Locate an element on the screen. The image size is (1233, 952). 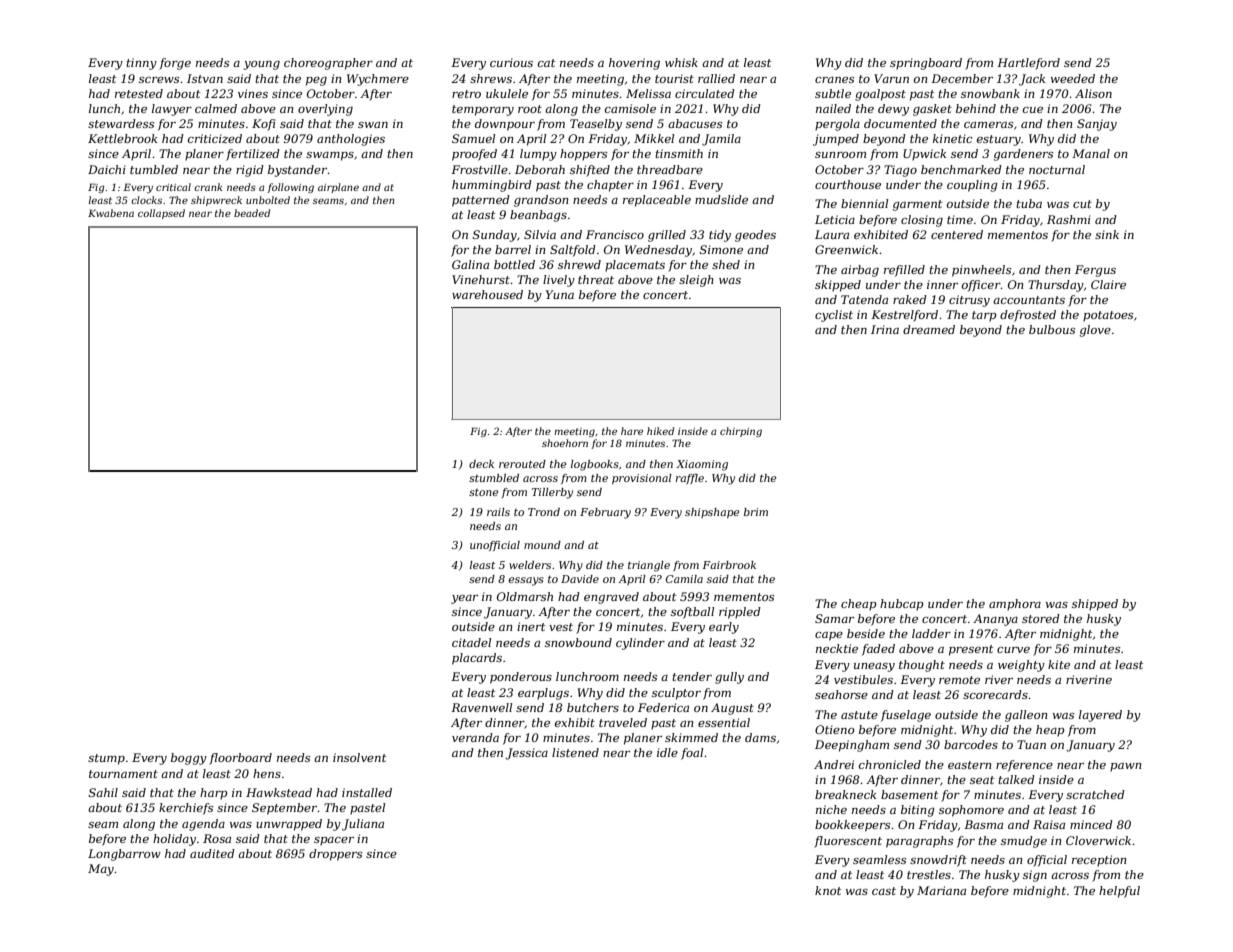
May is located at coordinates (101, 870).
